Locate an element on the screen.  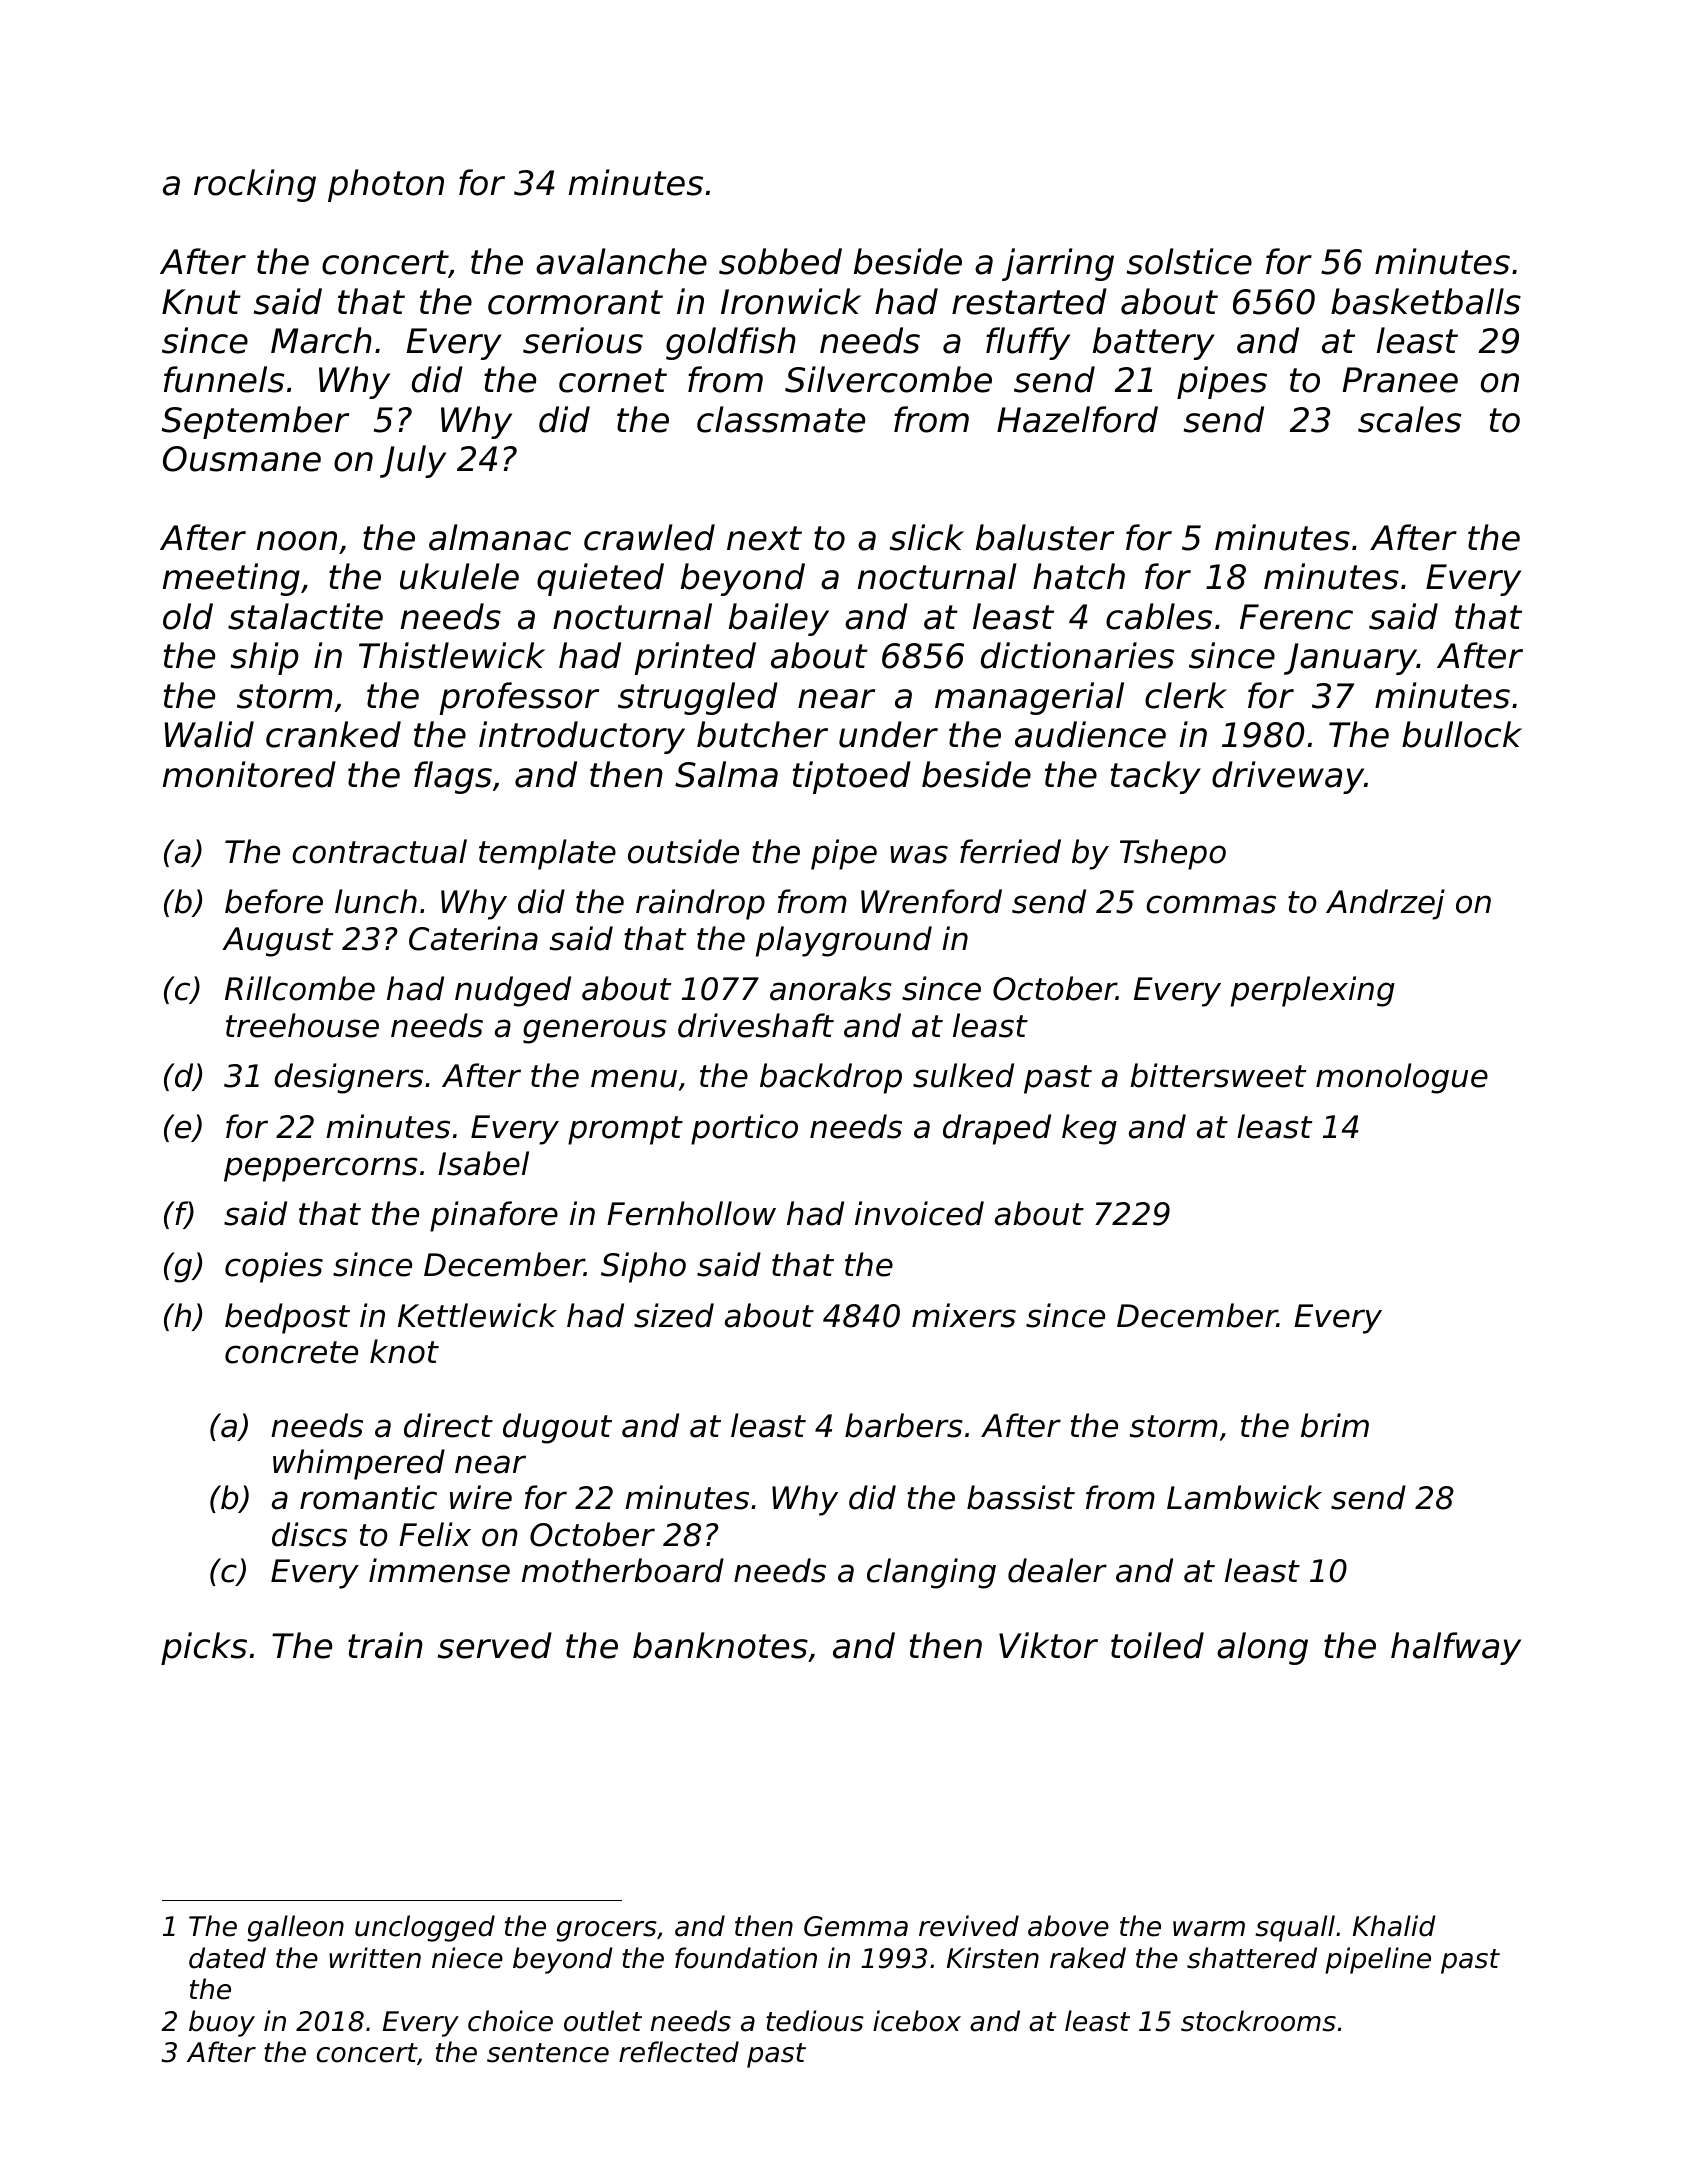
halfway is located at coordinates (1456, 1648).
